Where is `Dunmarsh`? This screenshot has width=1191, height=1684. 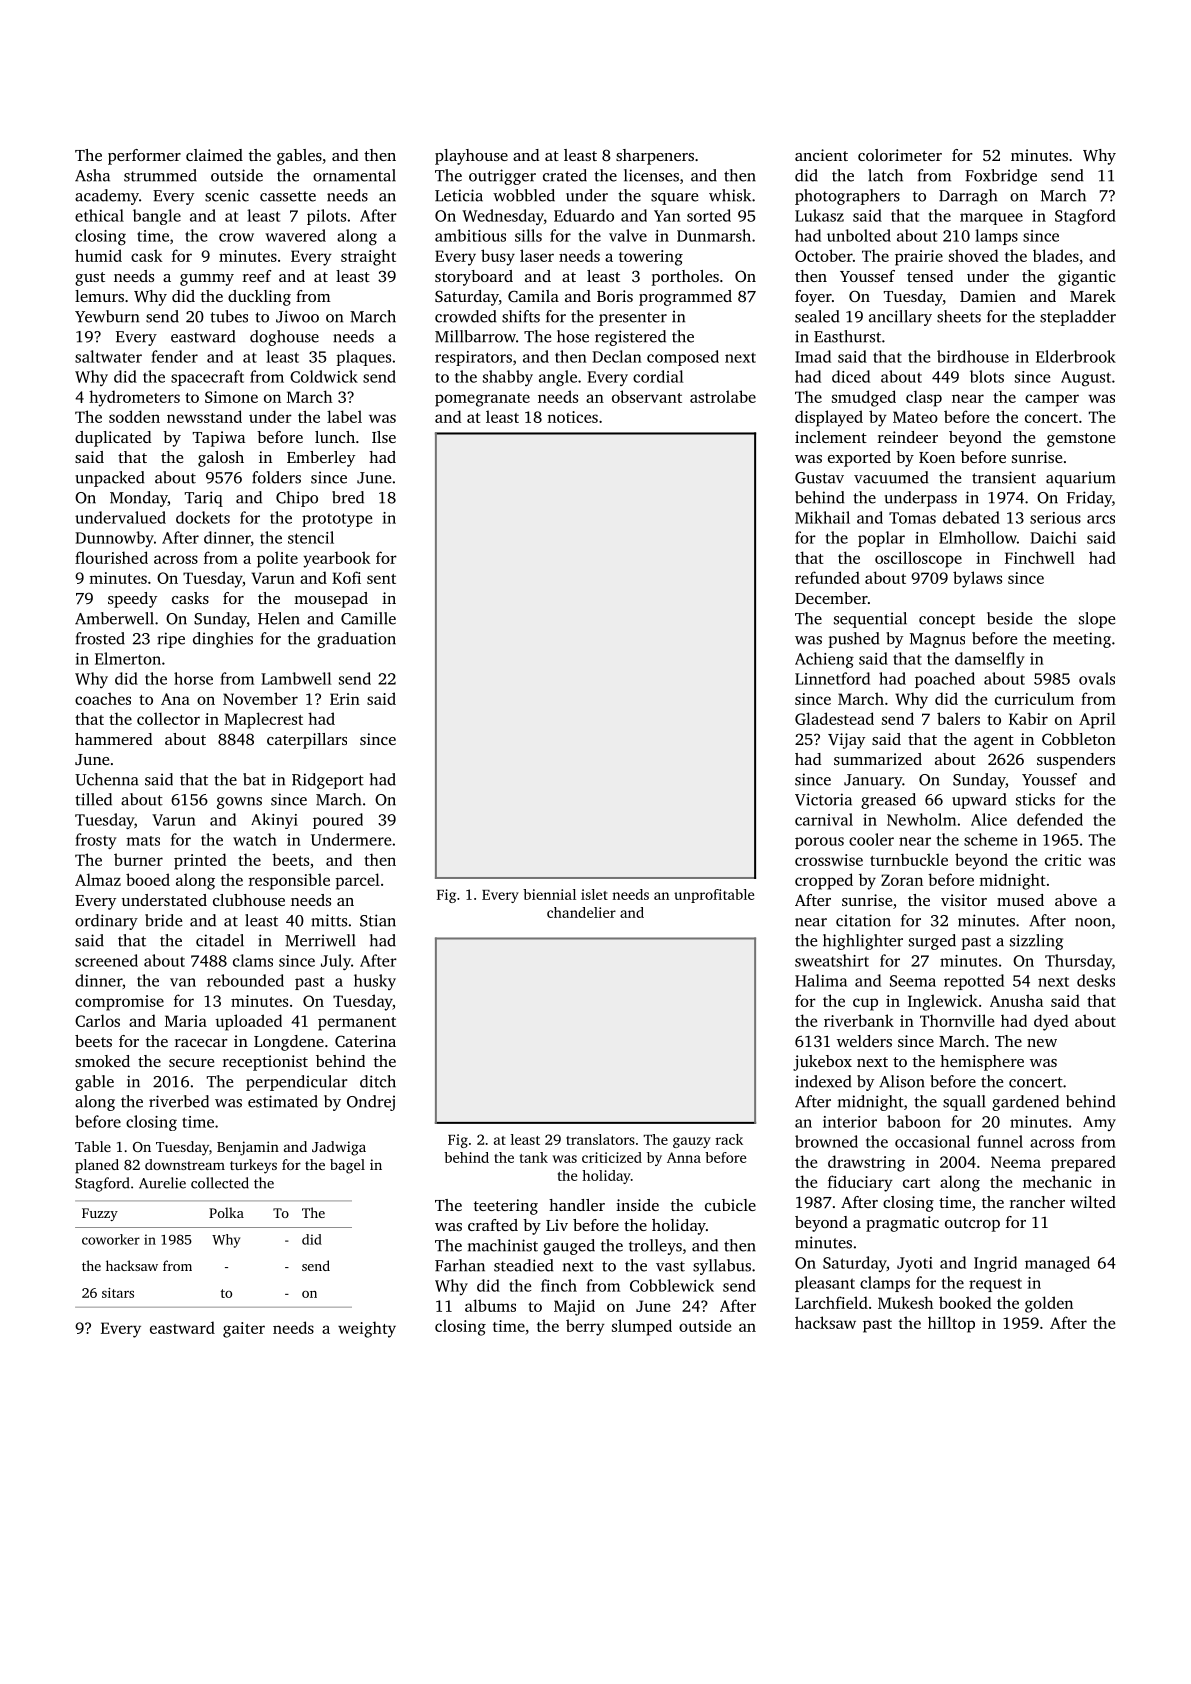
Dunmarsh is located at coordinates (714, 235).
